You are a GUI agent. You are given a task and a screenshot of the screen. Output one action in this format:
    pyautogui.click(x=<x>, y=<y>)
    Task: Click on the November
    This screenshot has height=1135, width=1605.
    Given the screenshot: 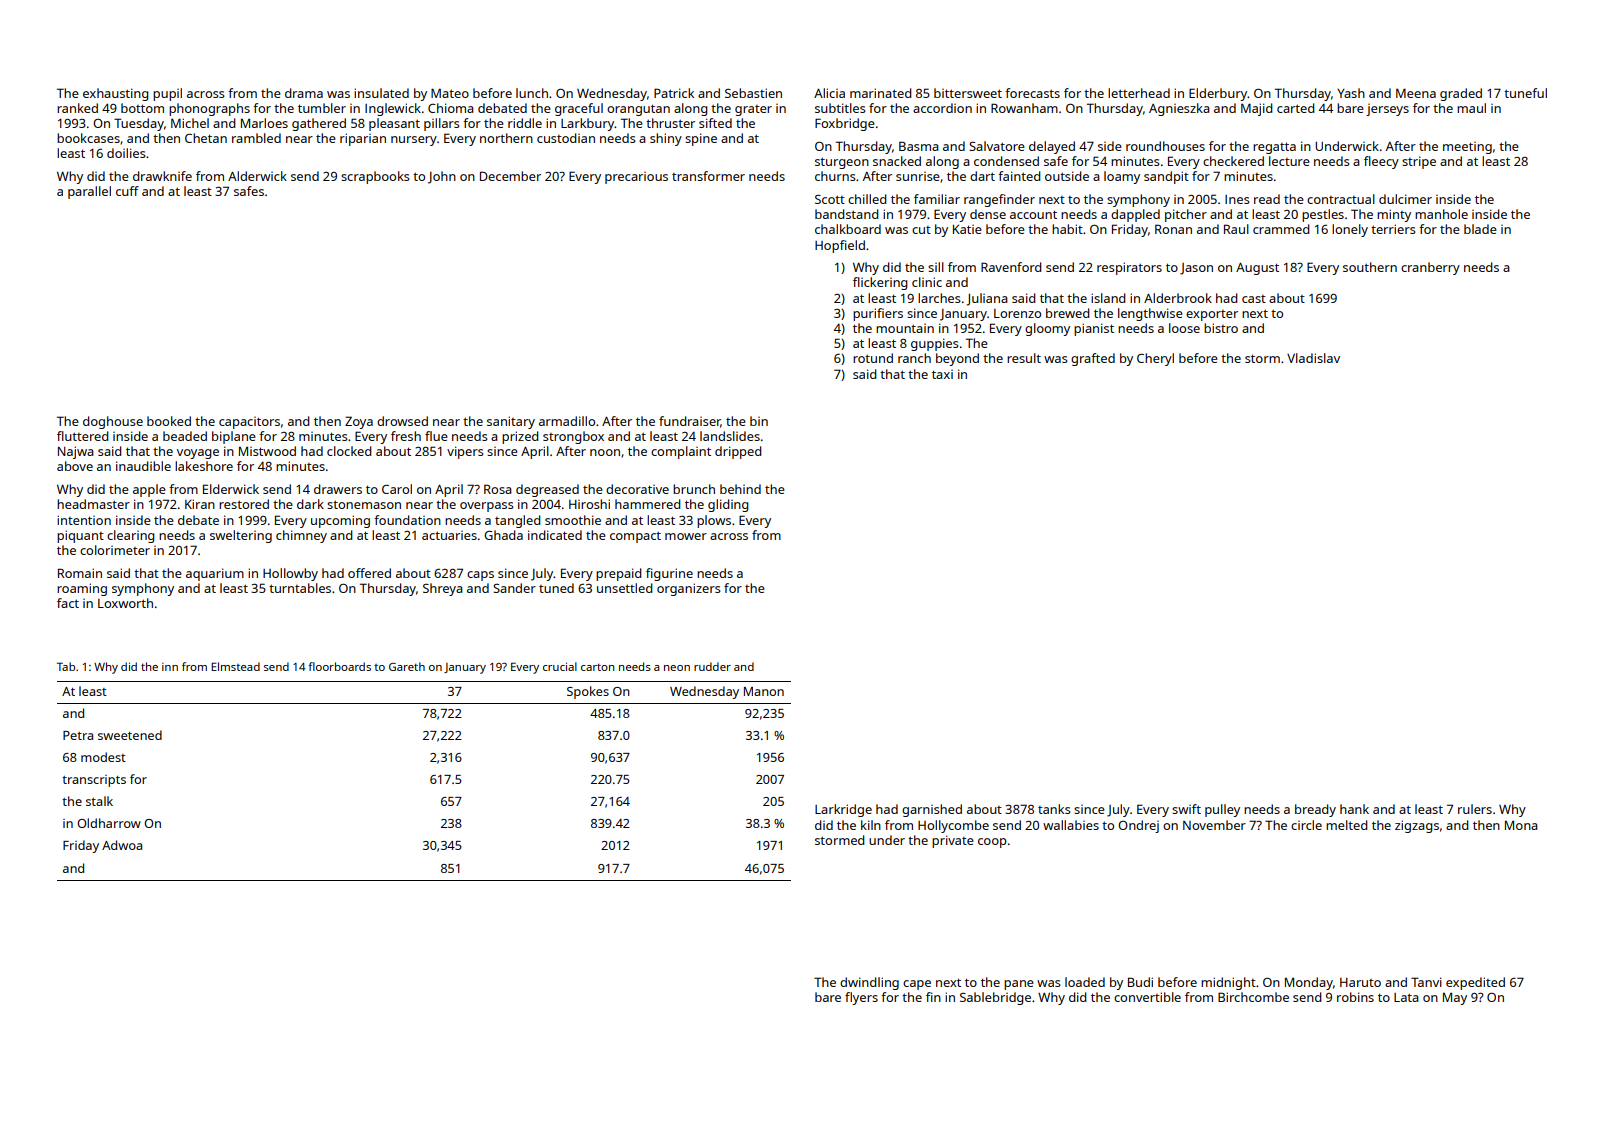 What is the action you would take?
    pyautogui.click(x=1214, y=825)
